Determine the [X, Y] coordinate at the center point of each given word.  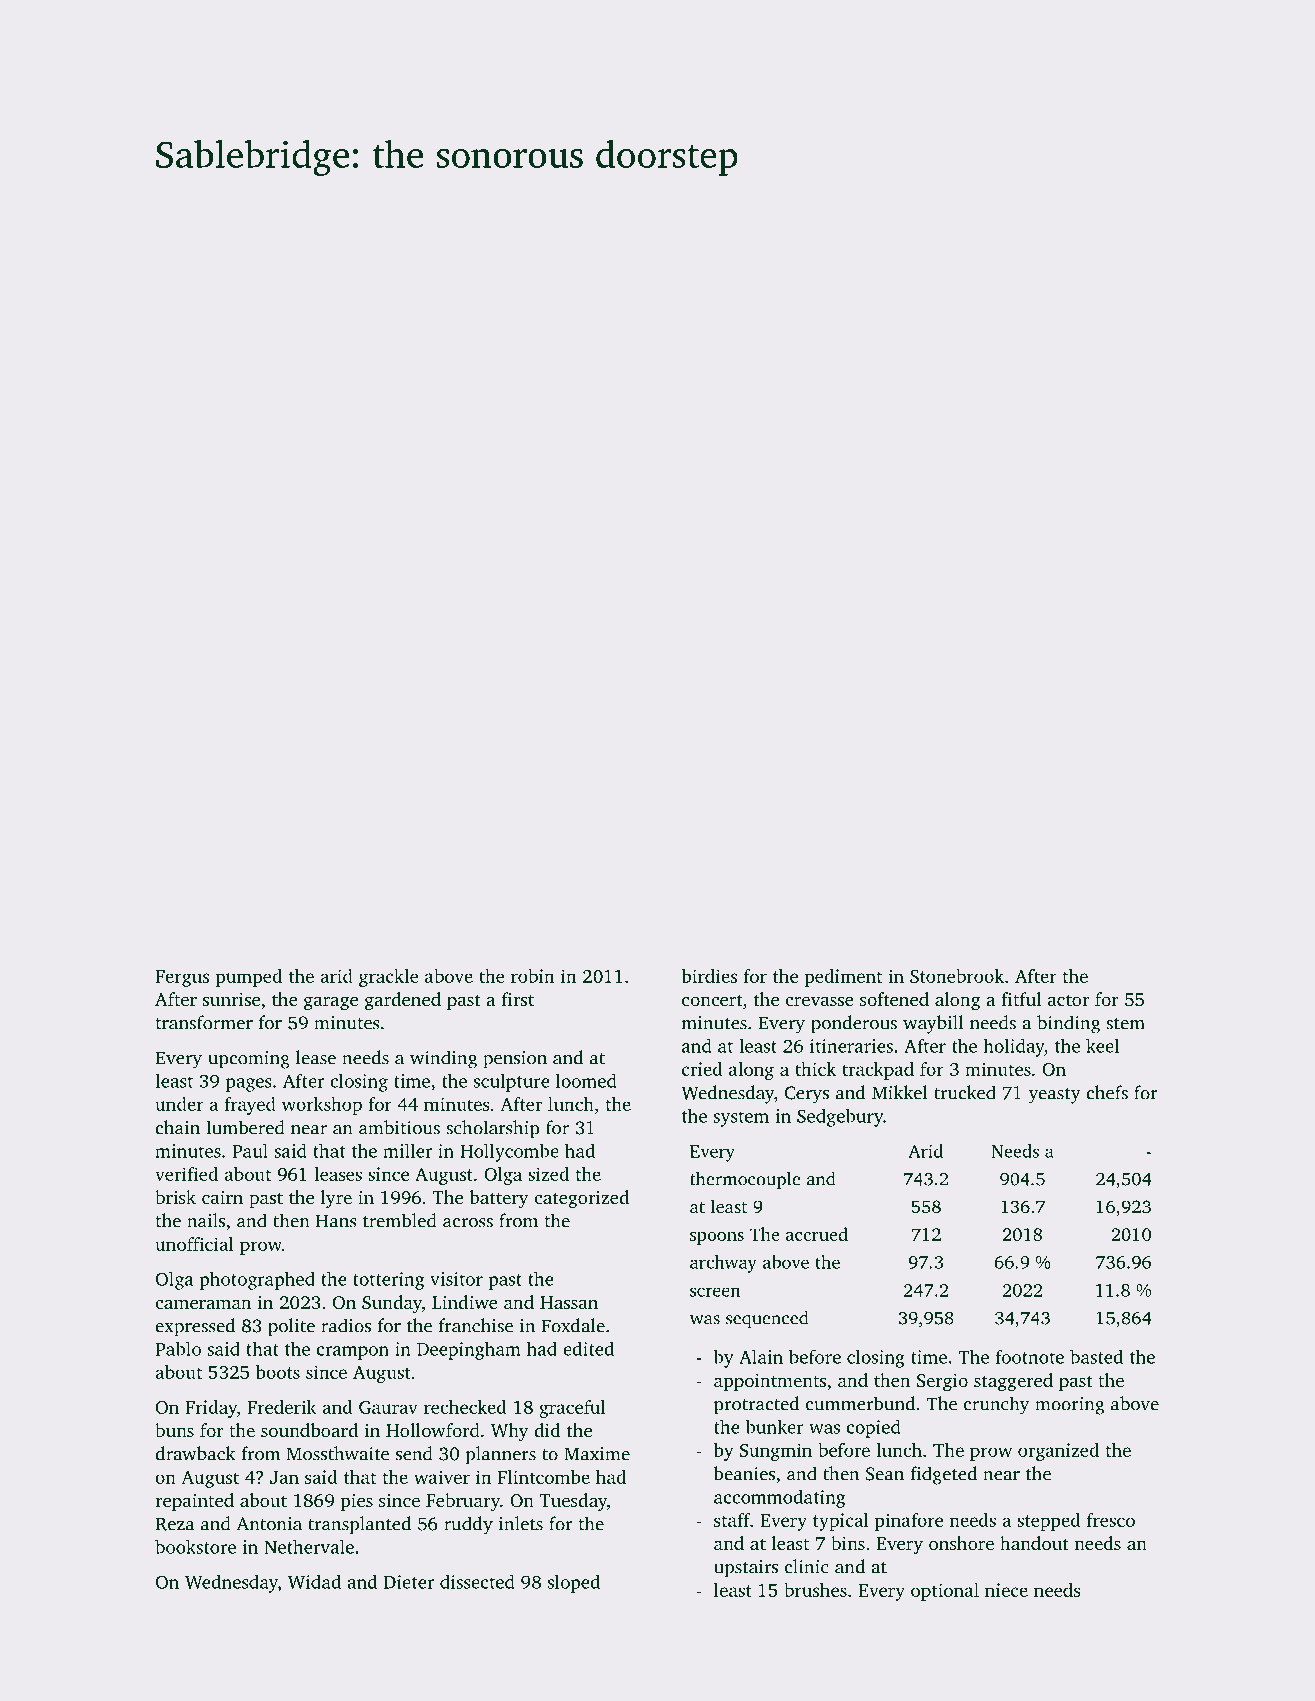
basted [1096, 1357]
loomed [586, 1081]
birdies [709, 976]
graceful [572, 1409]
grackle [389, 978]
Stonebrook [957, 976]
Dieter [409, 1582]
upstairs [746, 1569]
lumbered [245, 1127]
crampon [353, 1353]
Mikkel [900, 1092]
